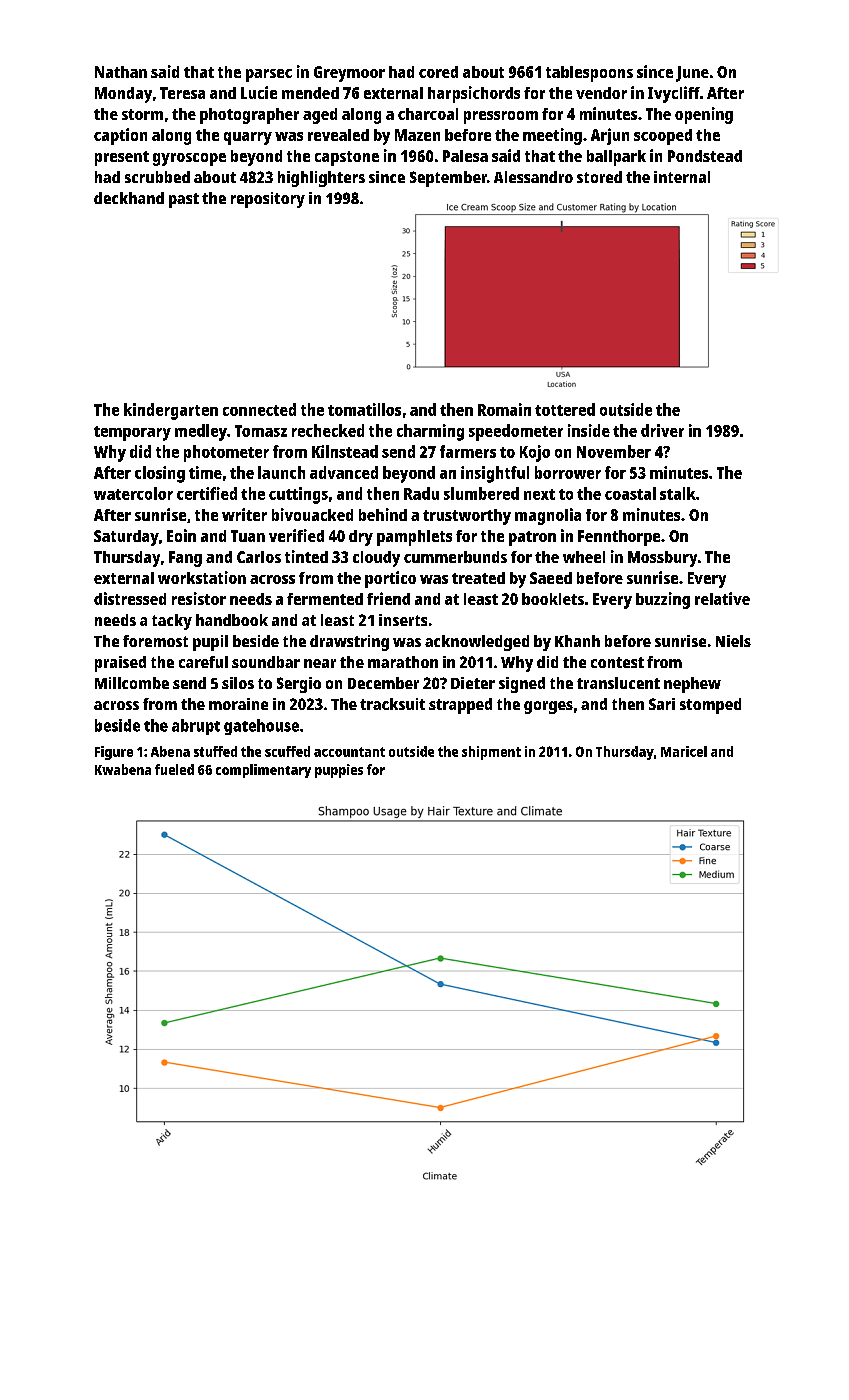  I want to click on parsec, so click(269, 75).
